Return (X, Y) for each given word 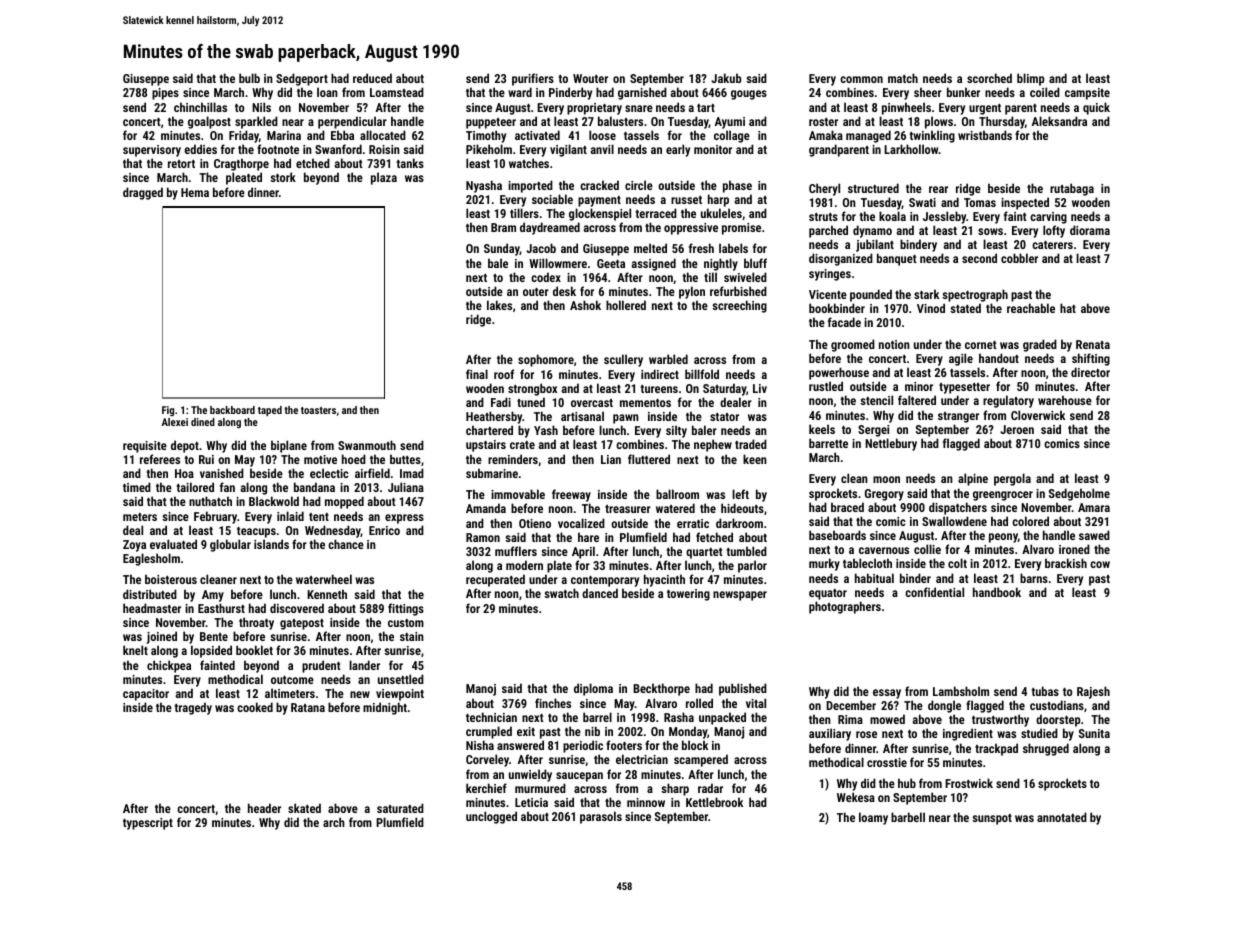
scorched (989, 78)
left (740, 494)
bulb (249, 78)
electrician (642, 759)
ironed (1074, 549)
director (1090, 372)
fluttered (649, 459)
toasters (318, 410)
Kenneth (327, 594)
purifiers (533, 79)
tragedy (193, 708)
